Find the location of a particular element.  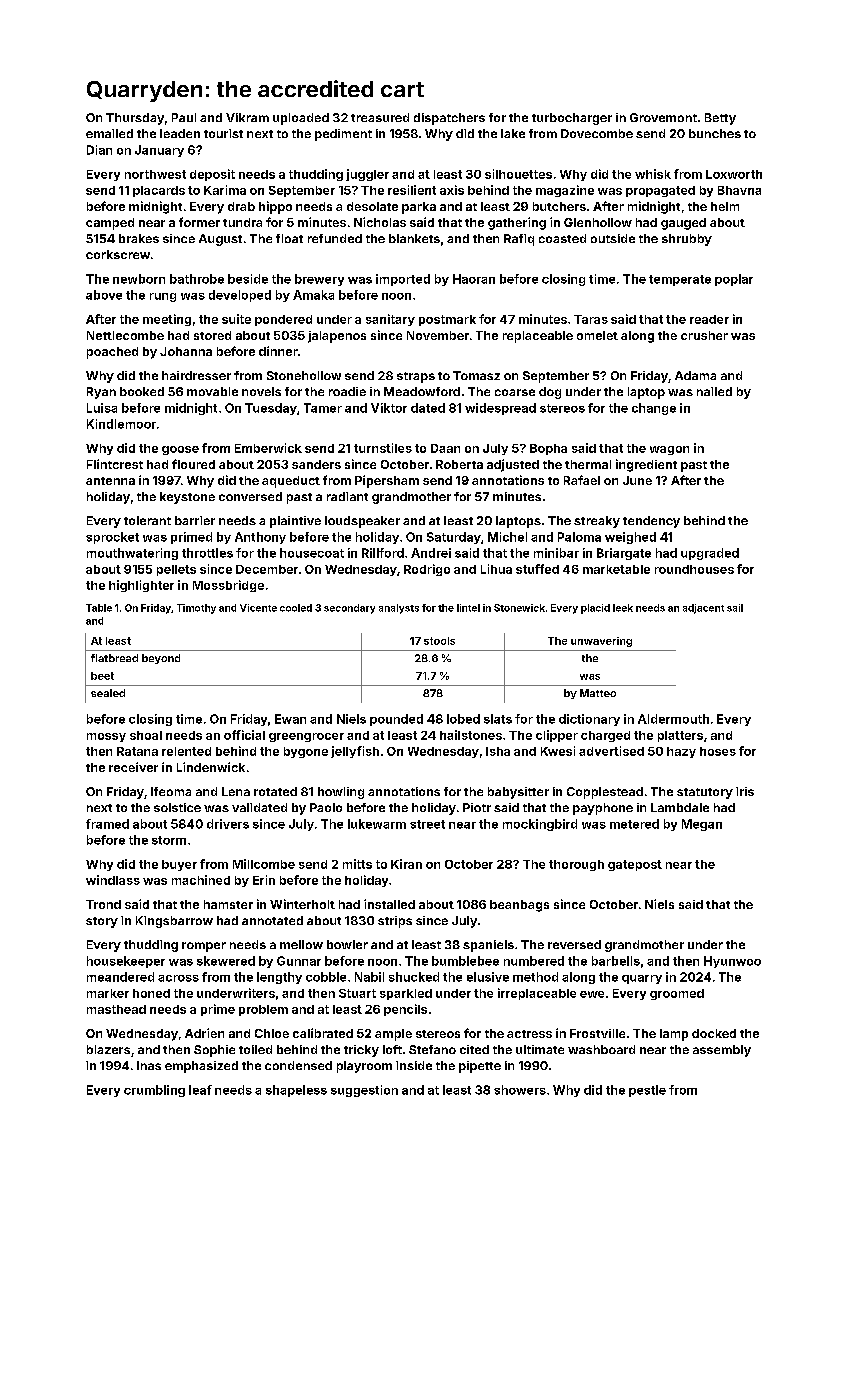

sail is located at coordinates (735, 608).
